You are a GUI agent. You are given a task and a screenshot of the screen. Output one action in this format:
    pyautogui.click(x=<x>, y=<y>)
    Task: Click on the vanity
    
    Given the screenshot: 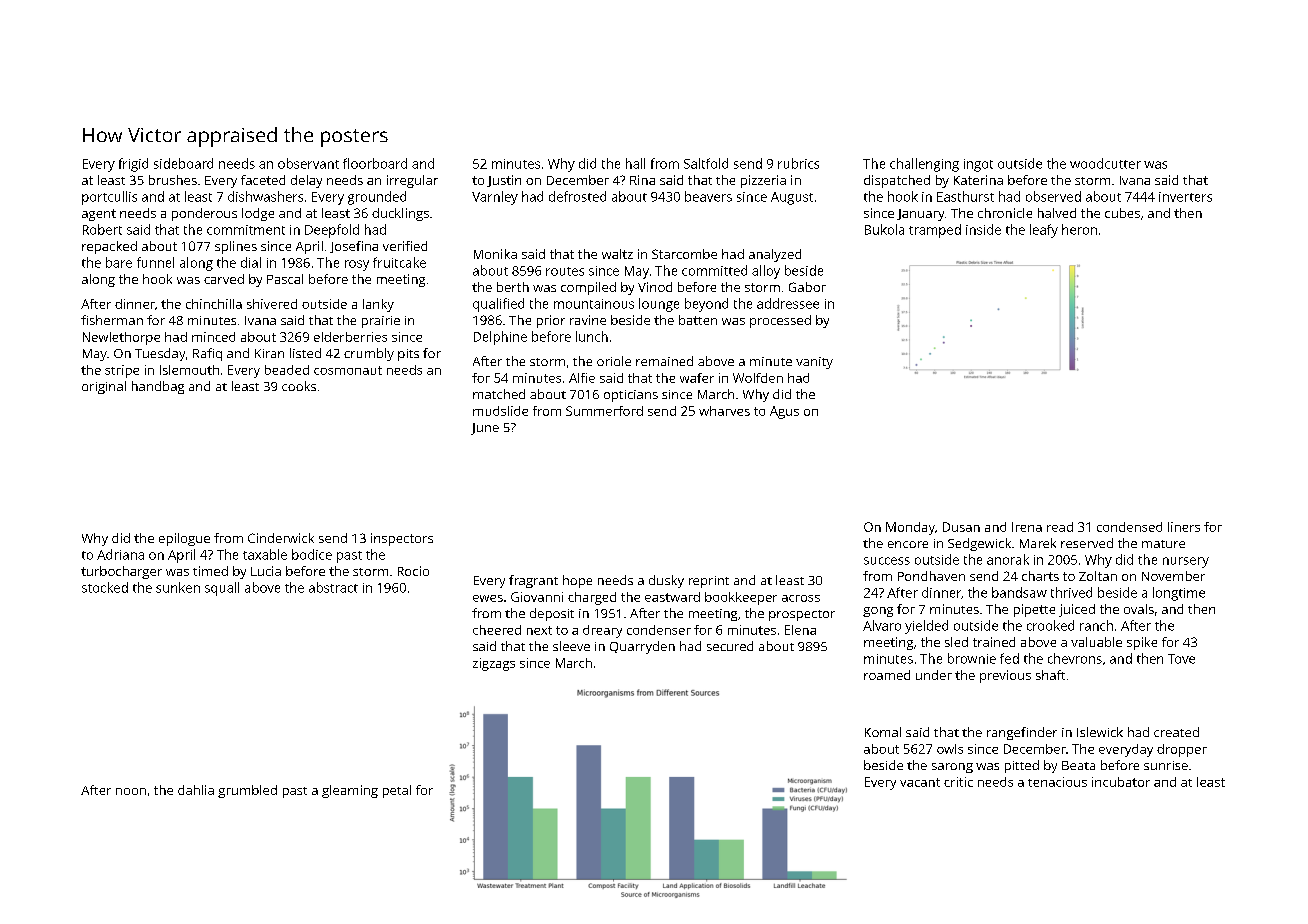 What is the action you would take?
    pyautogui.click(x=814, y=363)
